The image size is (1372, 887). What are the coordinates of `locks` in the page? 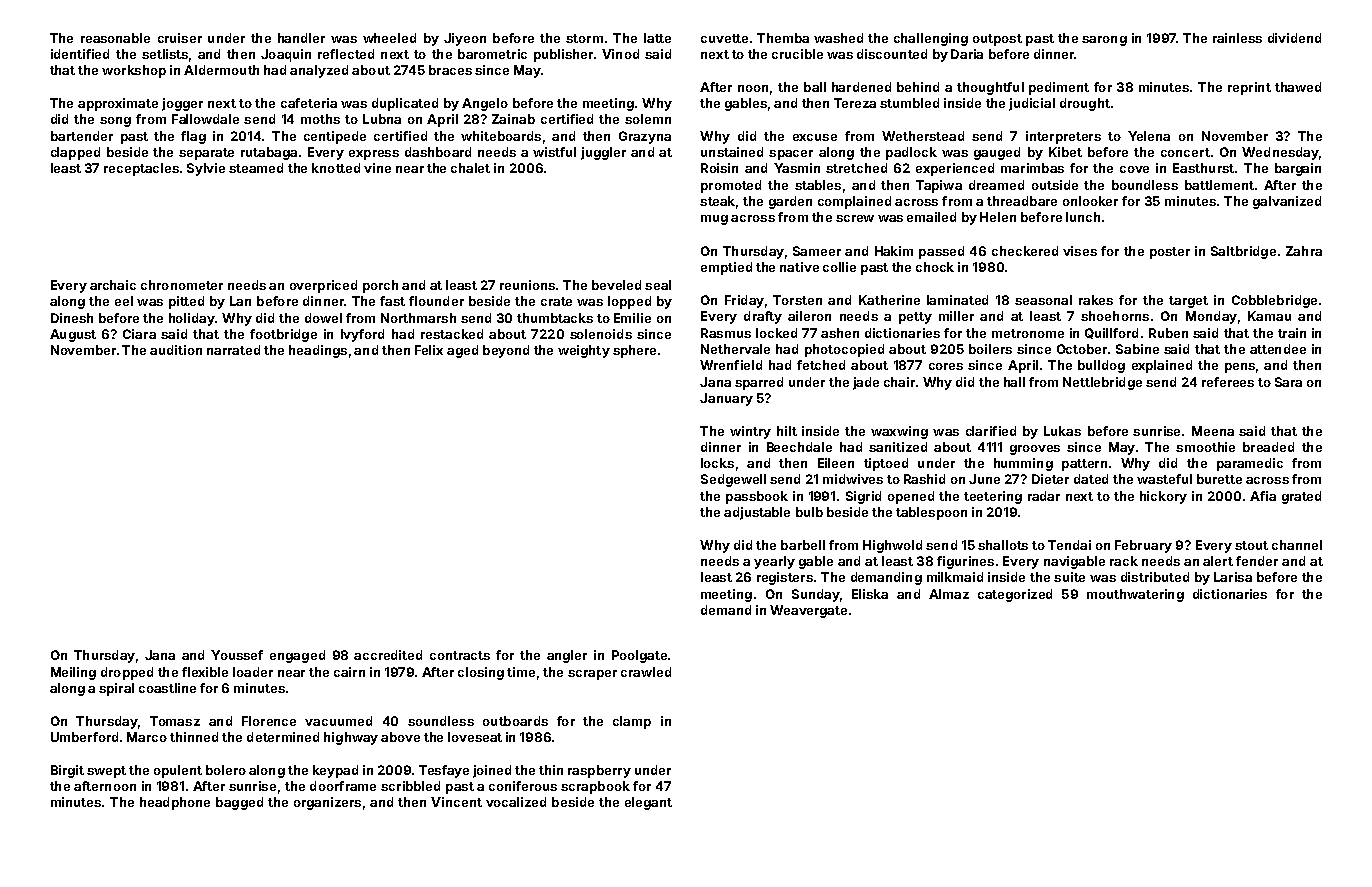 It's located at (717, 463).
